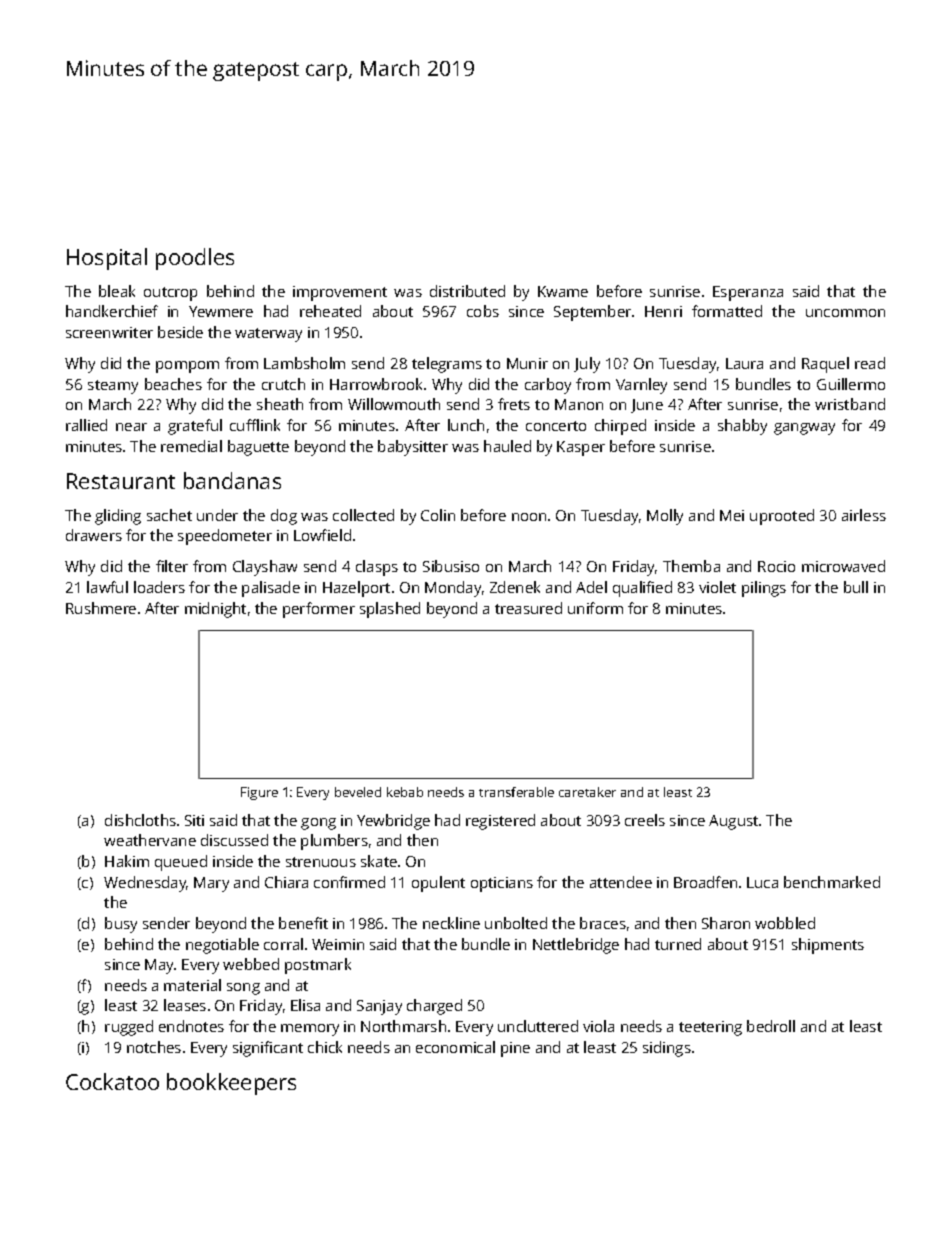 The height and width of the document is (1233, 952). I want to click on skate, so click(379, 861).
